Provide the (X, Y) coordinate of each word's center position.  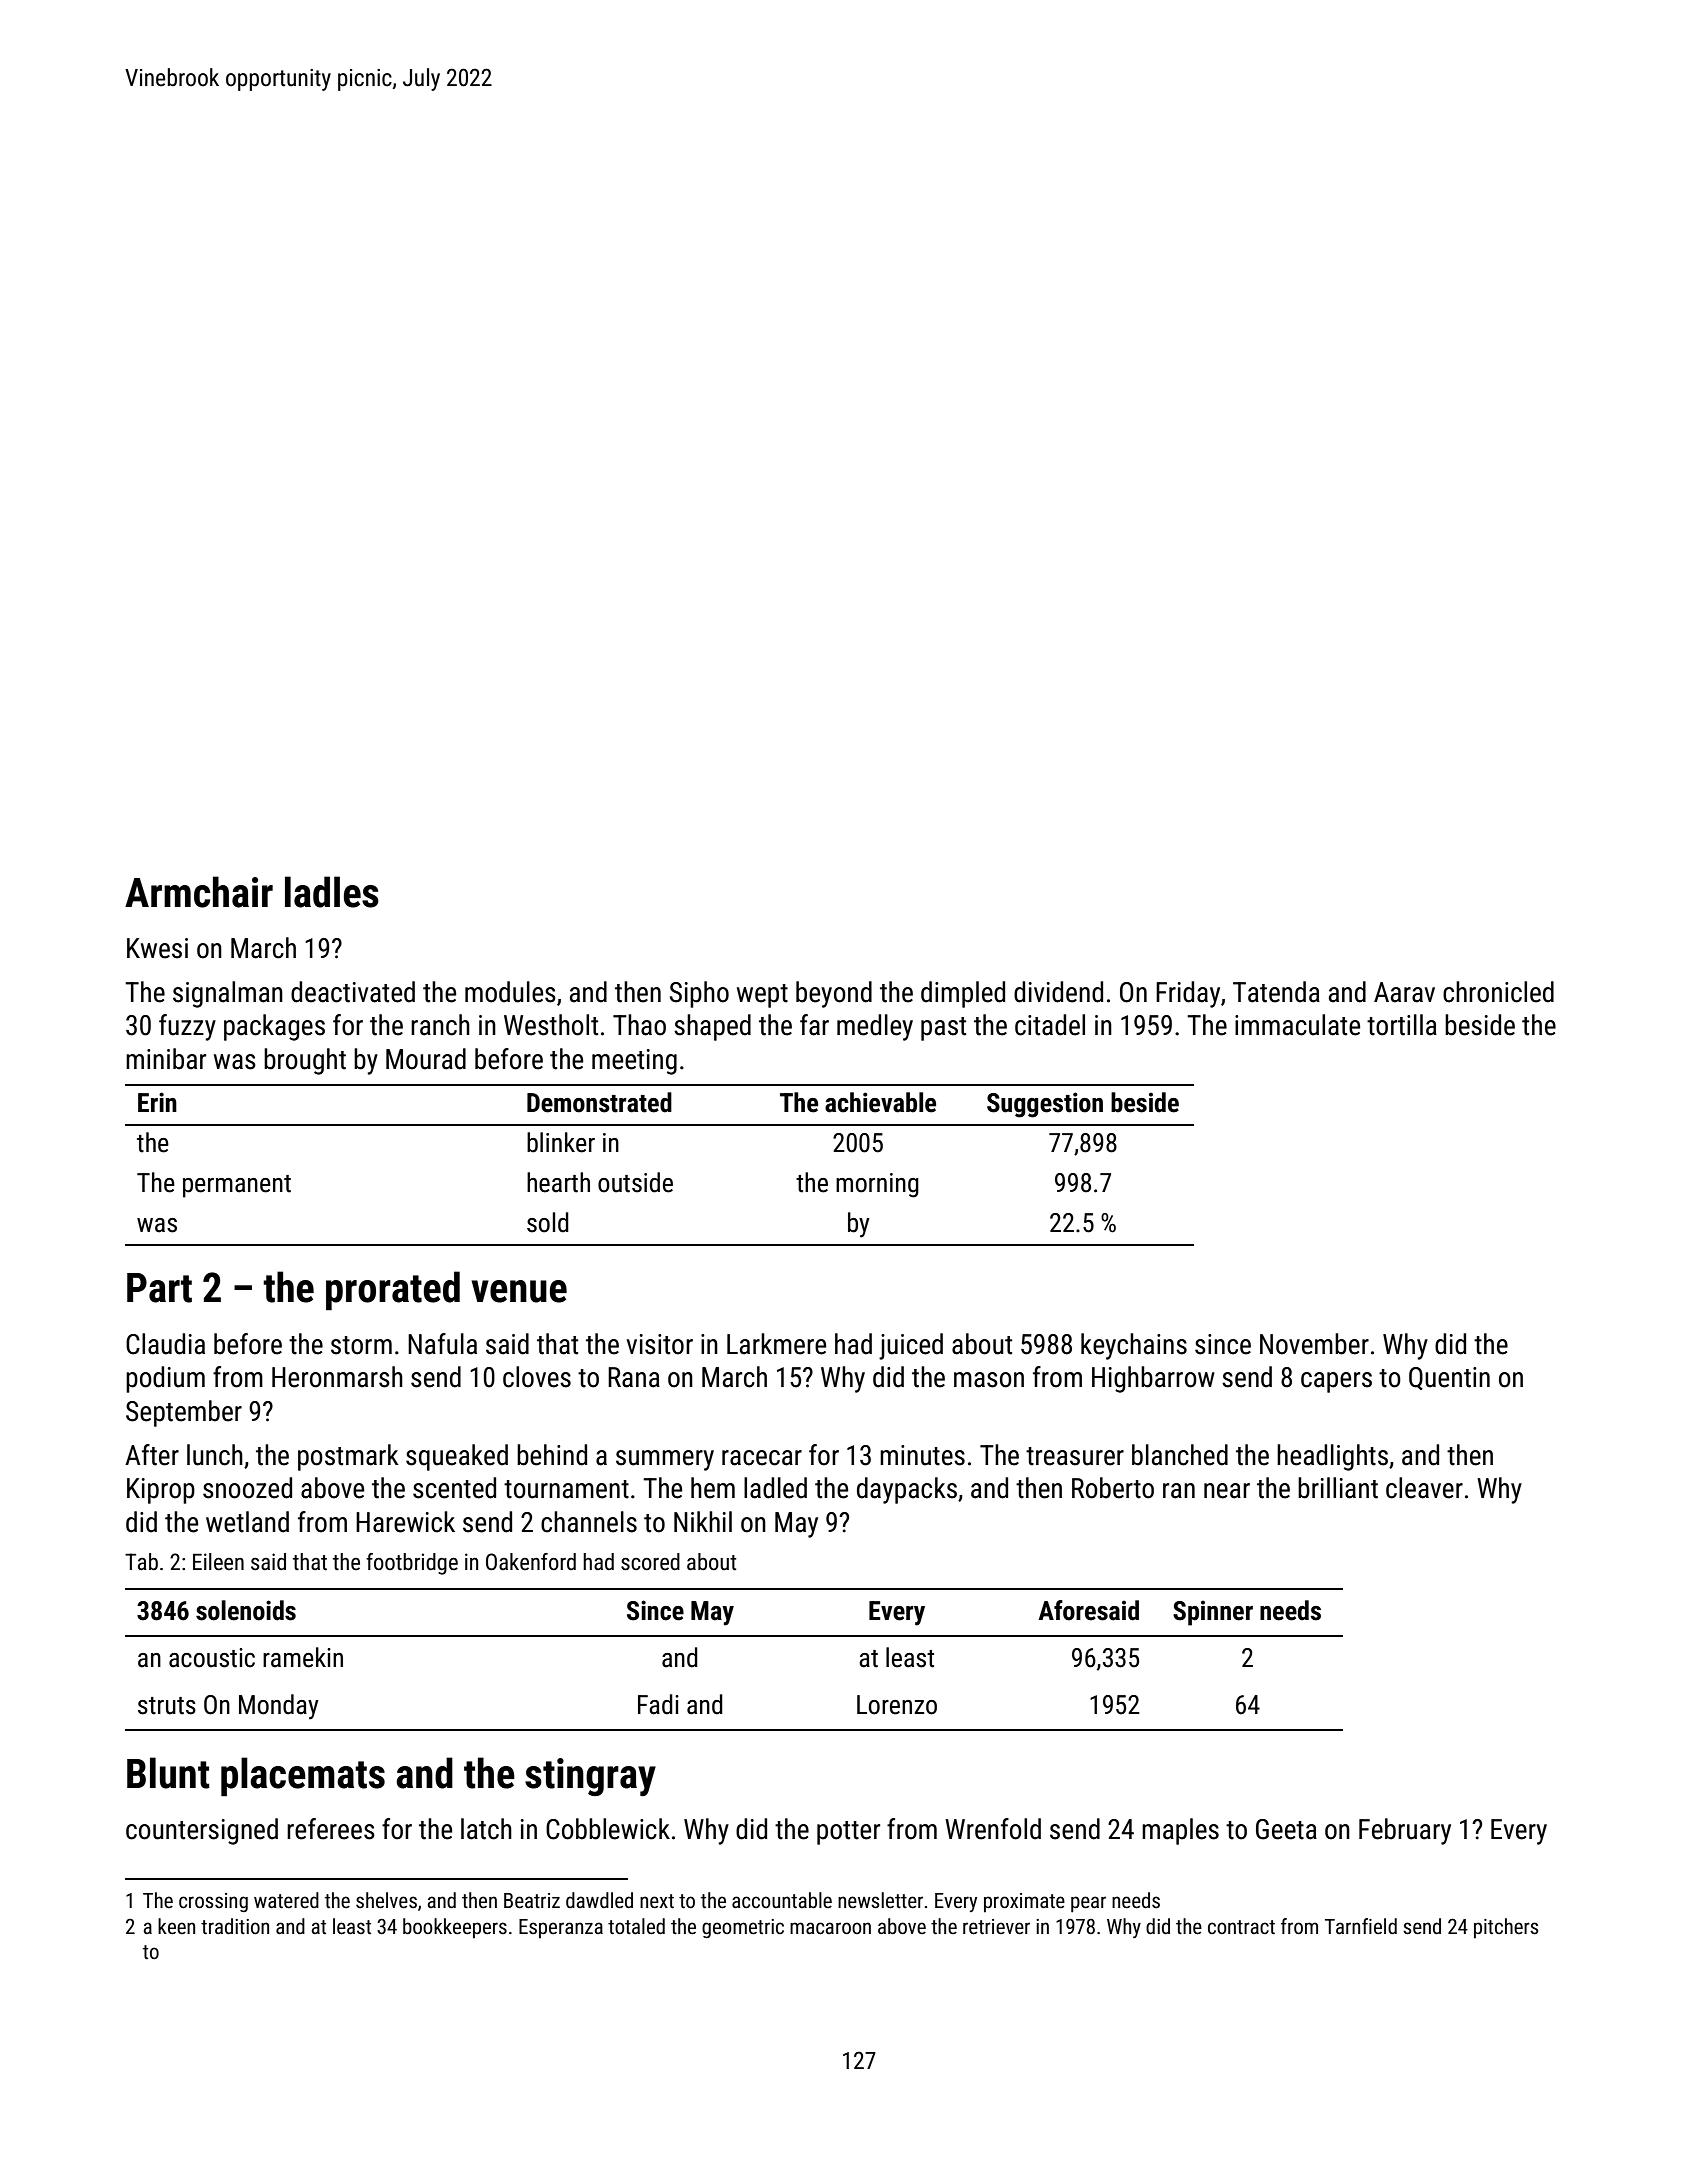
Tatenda (1276, 992)
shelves (386, 1900)
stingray (590, 1777)
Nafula (442, 1344)
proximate (1024, 1902)
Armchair (199, 892)
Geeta (1286, 1829)
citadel (1050, 1025)
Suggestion (1045, 1105)
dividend (1058, 992)
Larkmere (776, 1344)
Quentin (1449, 1378)
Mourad (426, 1059)
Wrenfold (993, 1829)
